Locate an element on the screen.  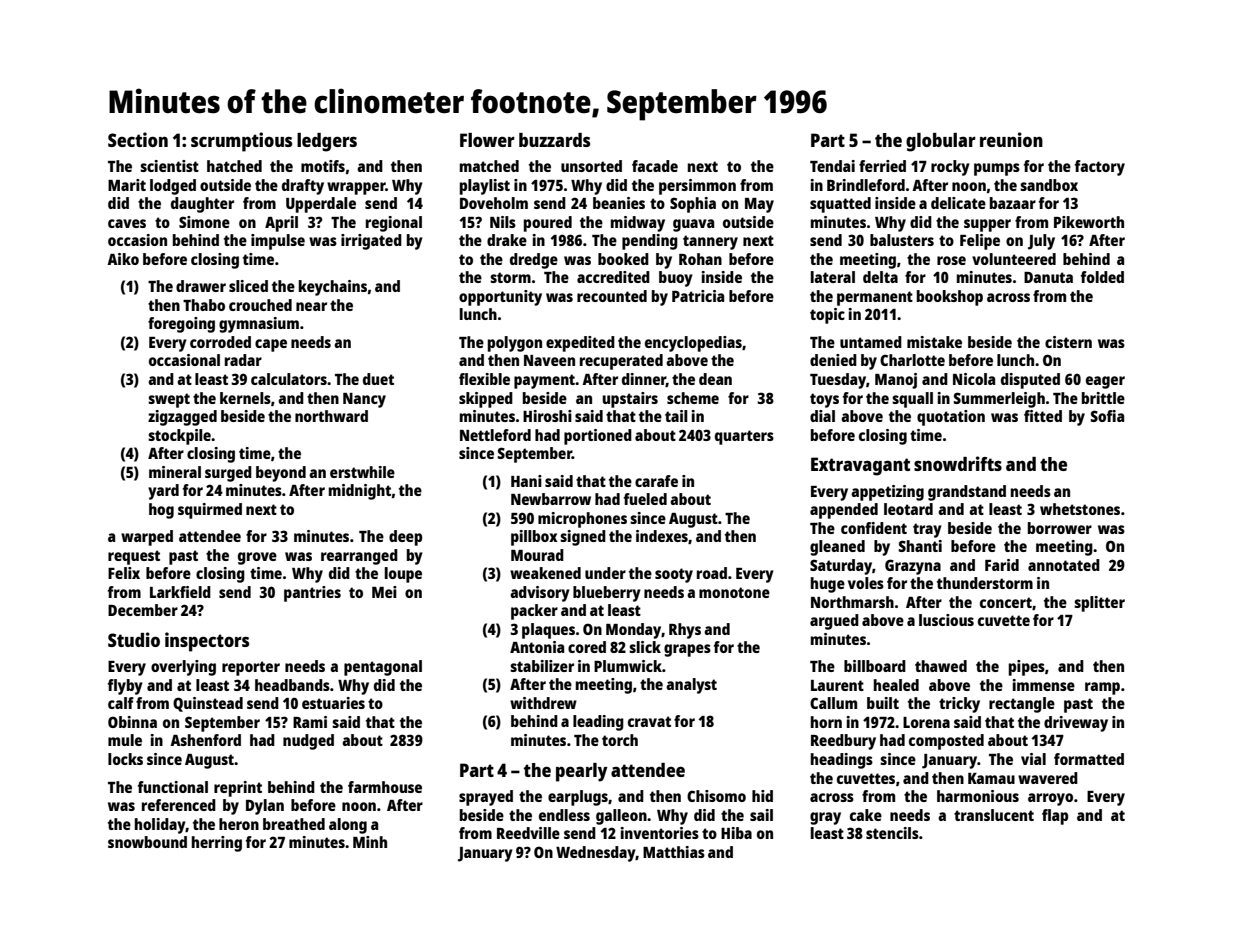
carafe is located at coordinates (656, 481).
